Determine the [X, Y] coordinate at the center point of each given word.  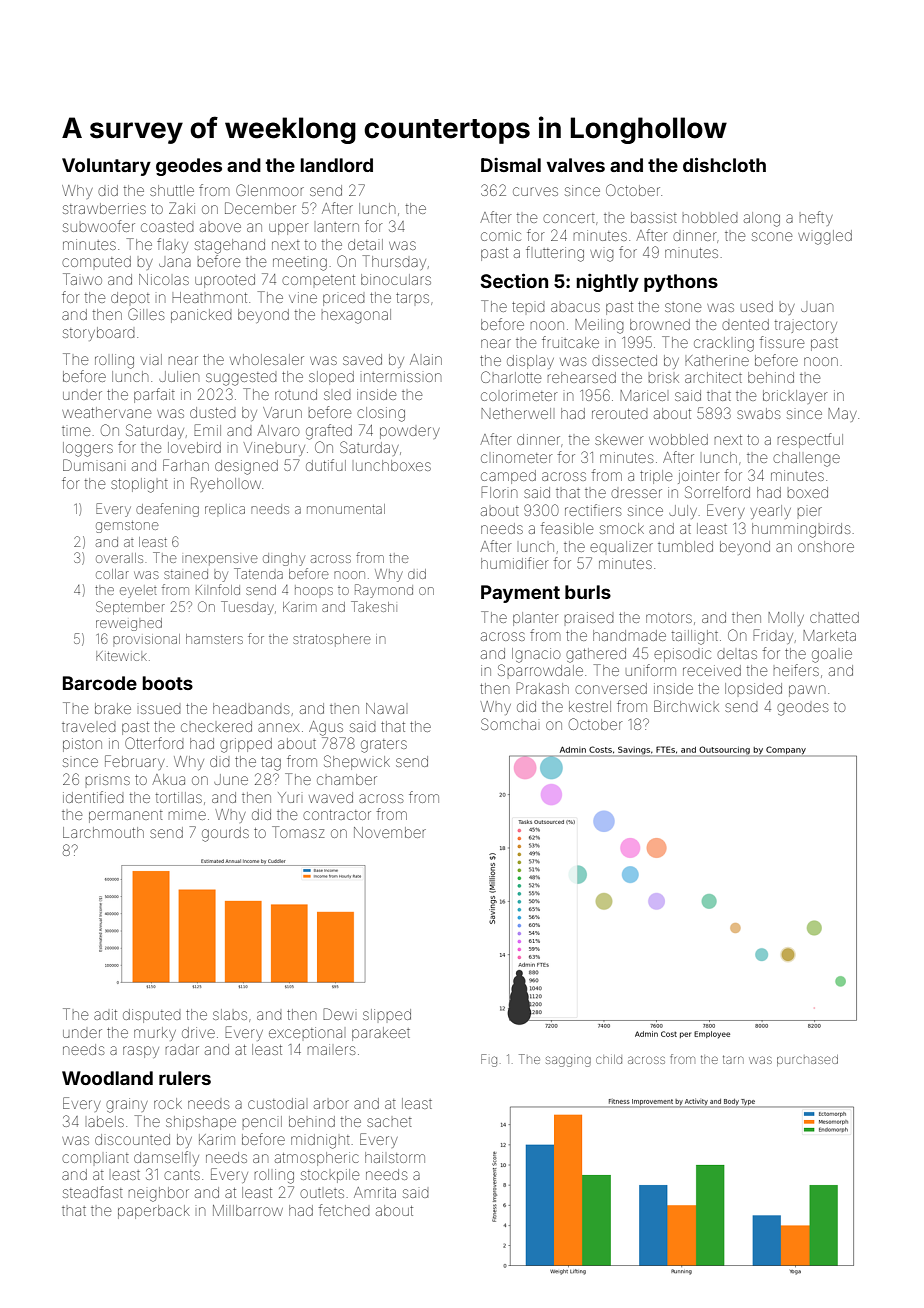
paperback [154, 1212]
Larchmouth [103, 832]
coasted [167, 227]
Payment [520, 594]
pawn [807, 691]
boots [167, 683]
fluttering [555, 254]
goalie [832, 655]
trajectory [806, 326]
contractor [337, 815]
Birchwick [686, 706]
